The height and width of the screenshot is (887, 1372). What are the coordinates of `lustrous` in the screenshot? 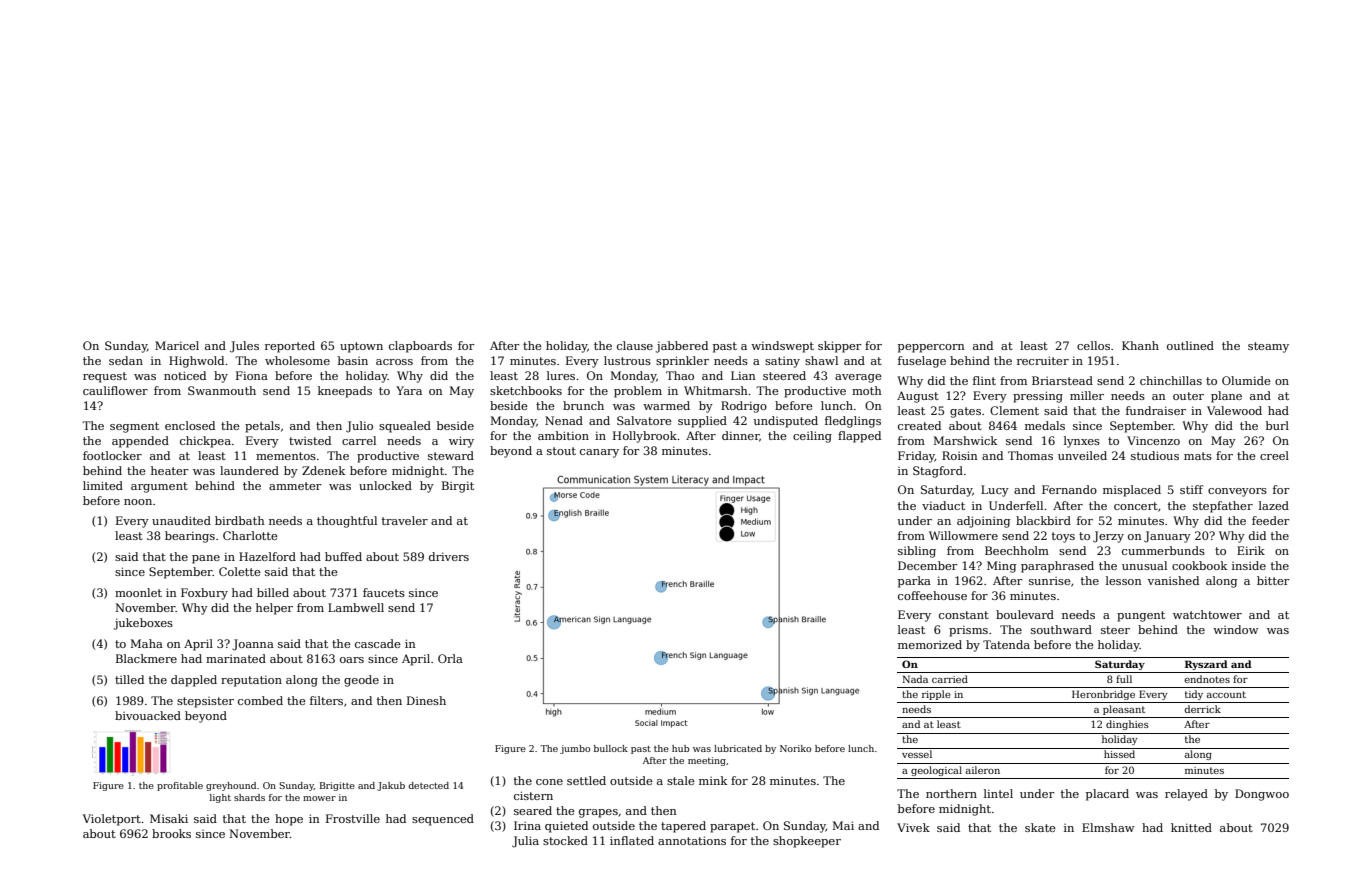 It's located at (627, 360).
